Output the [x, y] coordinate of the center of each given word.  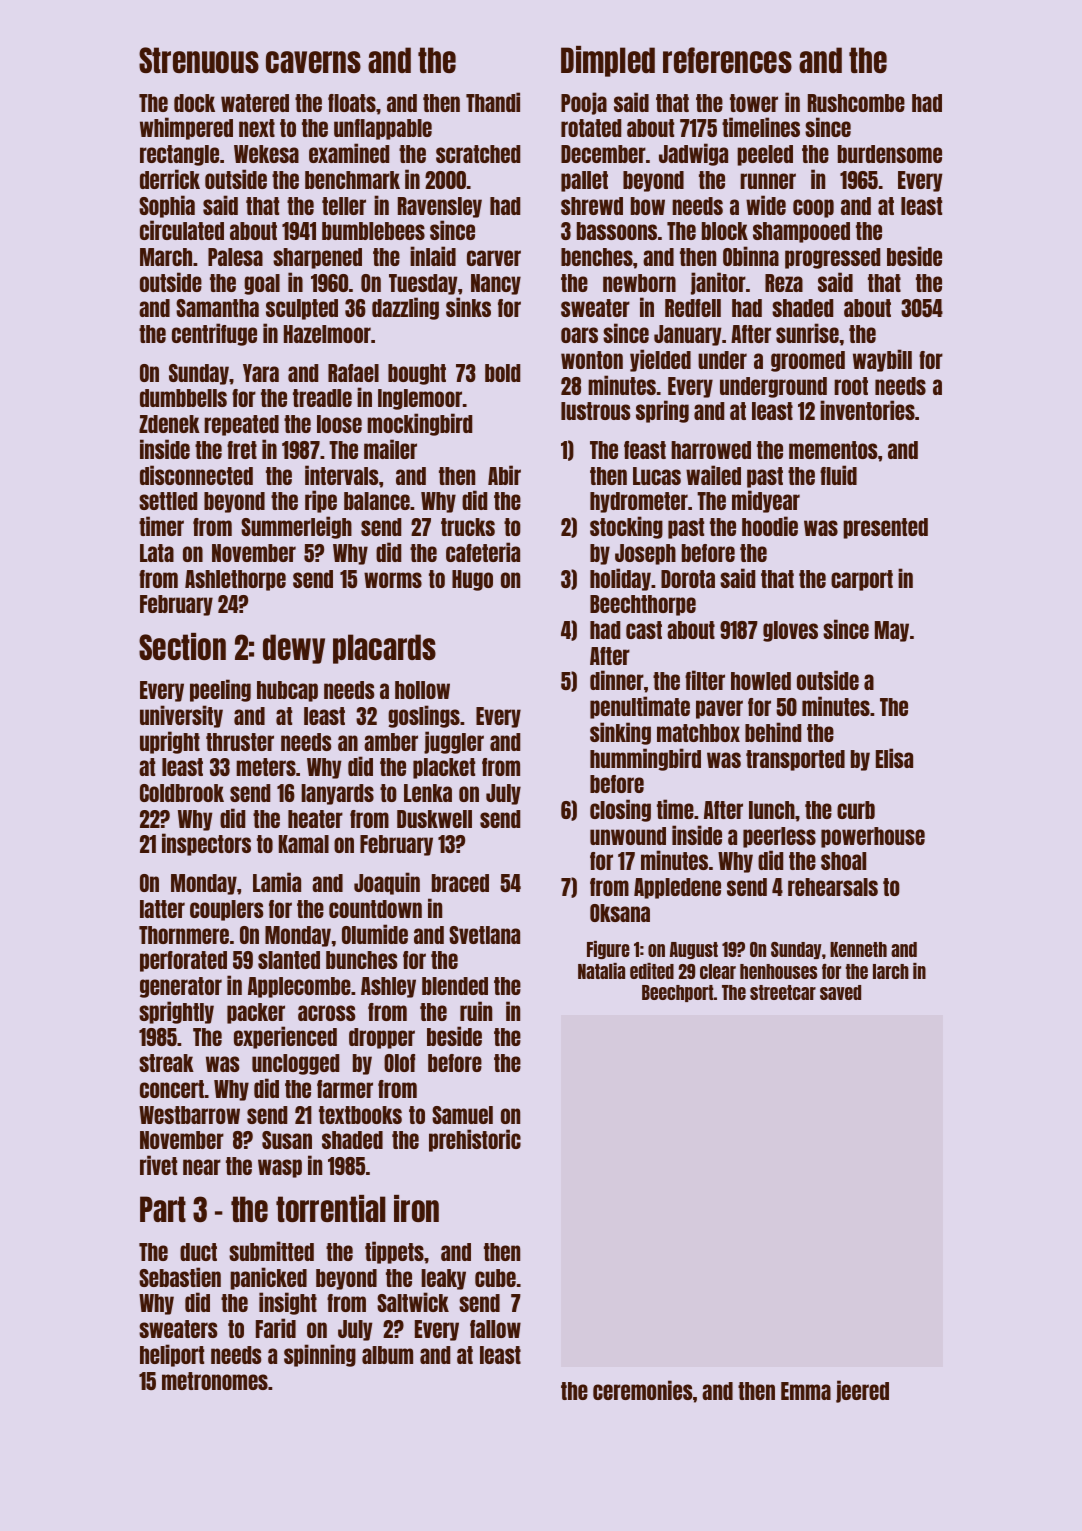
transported [795, 760]
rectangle [179, 155]
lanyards [337, 794]
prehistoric [475, 1140]
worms [393, 580]
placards [384, 649]
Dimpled [608, 61]
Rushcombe [856, 103]
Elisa [894, 758]
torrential [331, 1208]
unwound [628, 836]
